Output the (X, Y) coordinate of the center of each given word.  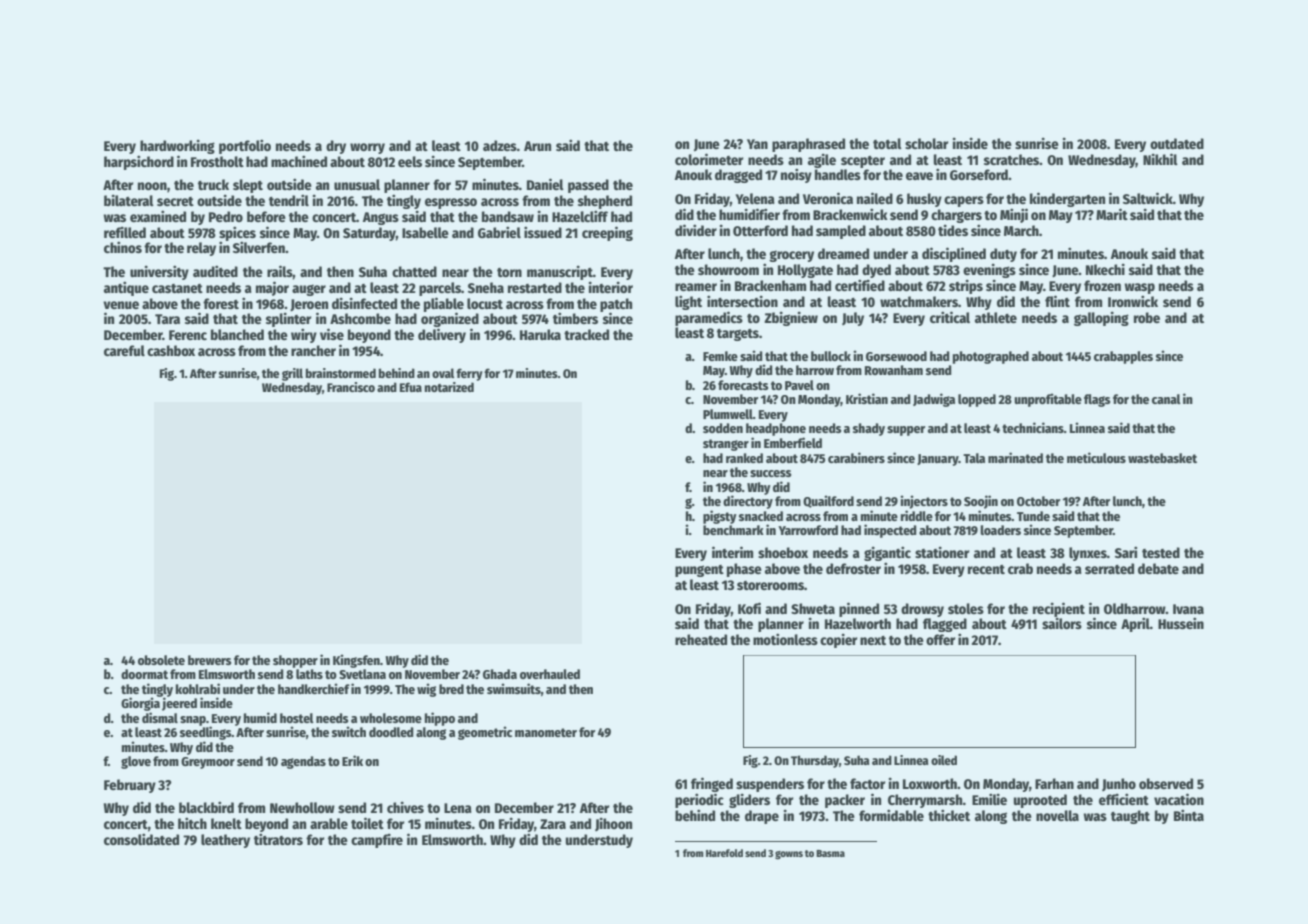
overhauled (550, 674)
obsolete (161, 660)
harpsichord (139, 162)
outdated (1177, 143)
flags (1097, 400)
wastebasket (1162, 458)
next (873, 640)
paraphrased (808, 145)
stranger (726, 445)
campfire (377, 840)
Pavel (799, 385)
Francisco (351, 387)
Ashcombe (360, 318)
